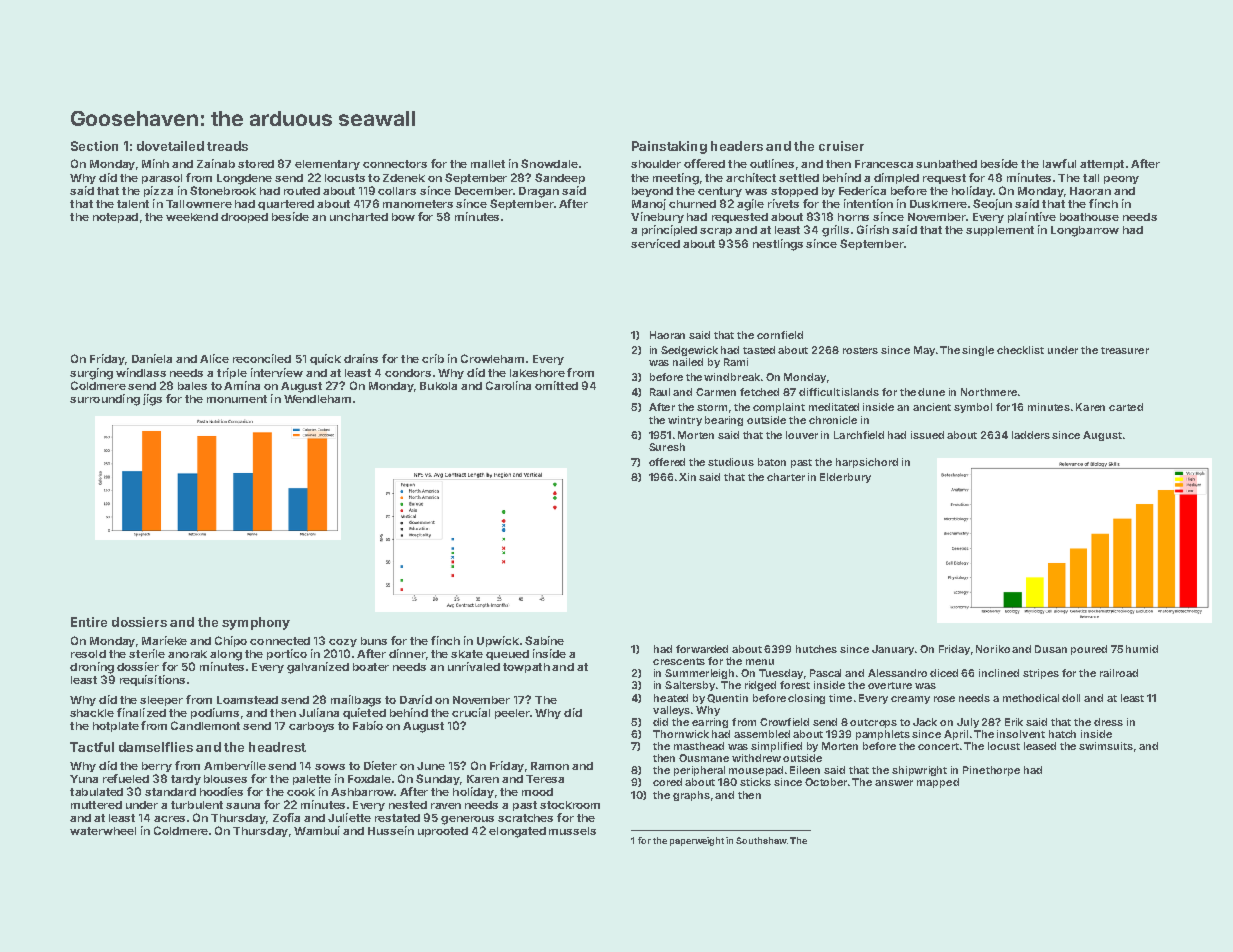 The image size is (1233, 952). I want to click on mallet, so click(488, 164).
